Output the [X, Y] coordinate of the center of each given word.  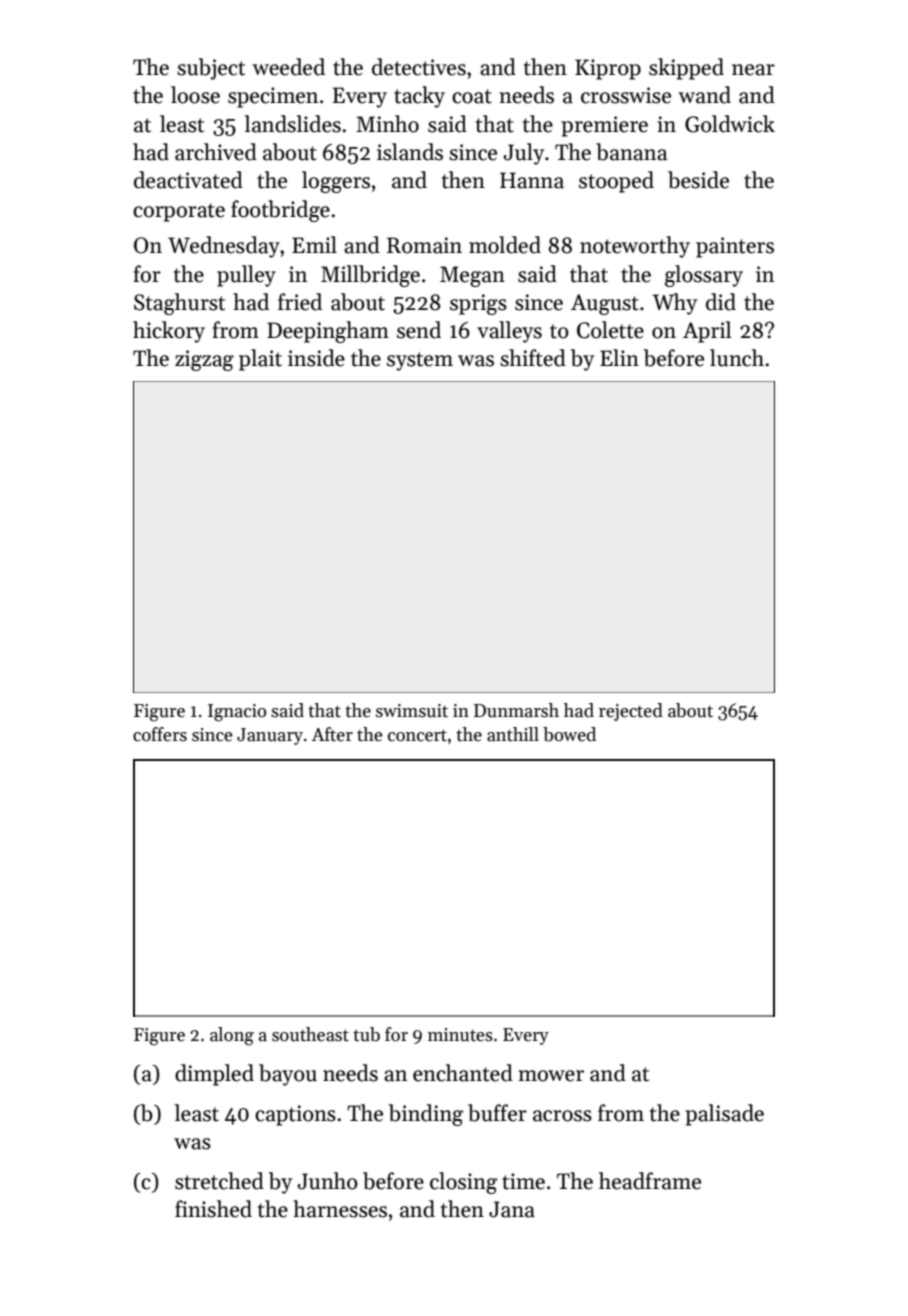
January [270, 736]
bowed [569, 734]
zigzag [204, 360]
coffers [160, 734]
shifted [533, 358]
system [420, 361]
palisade [724, 1115]
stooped [616, 182]
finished [213, 1209]
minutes [460, 1035]
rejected [631, 712]
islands [410, 152]
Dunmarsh [516, 710]
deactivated [188, 180]
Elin [619, 357]
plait [260, 360]
